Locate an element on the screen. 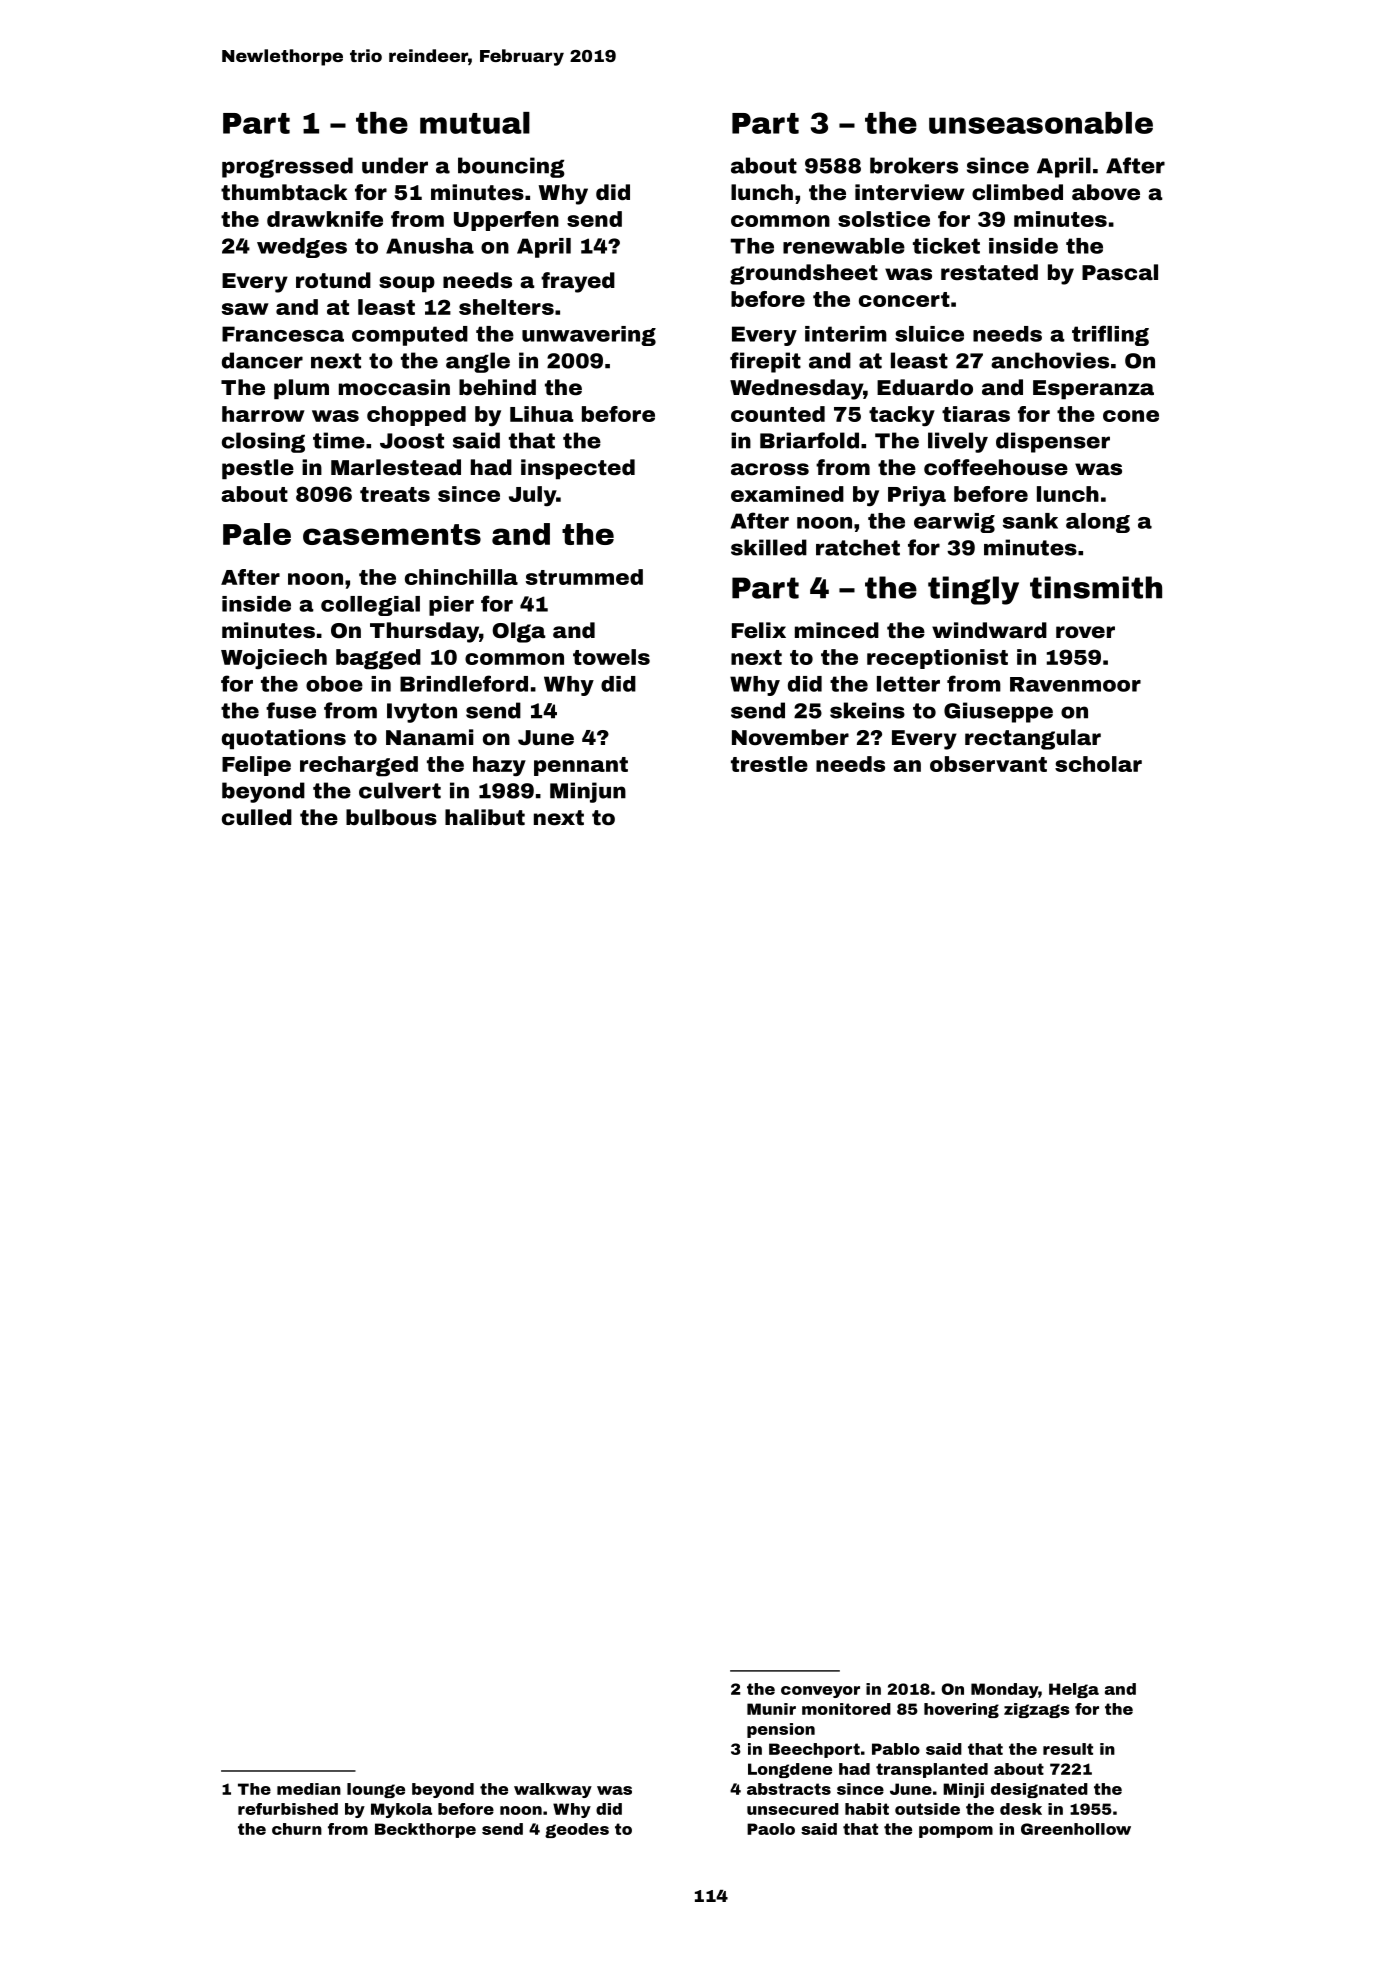  bouncing is located at coordinates (511, 167).
